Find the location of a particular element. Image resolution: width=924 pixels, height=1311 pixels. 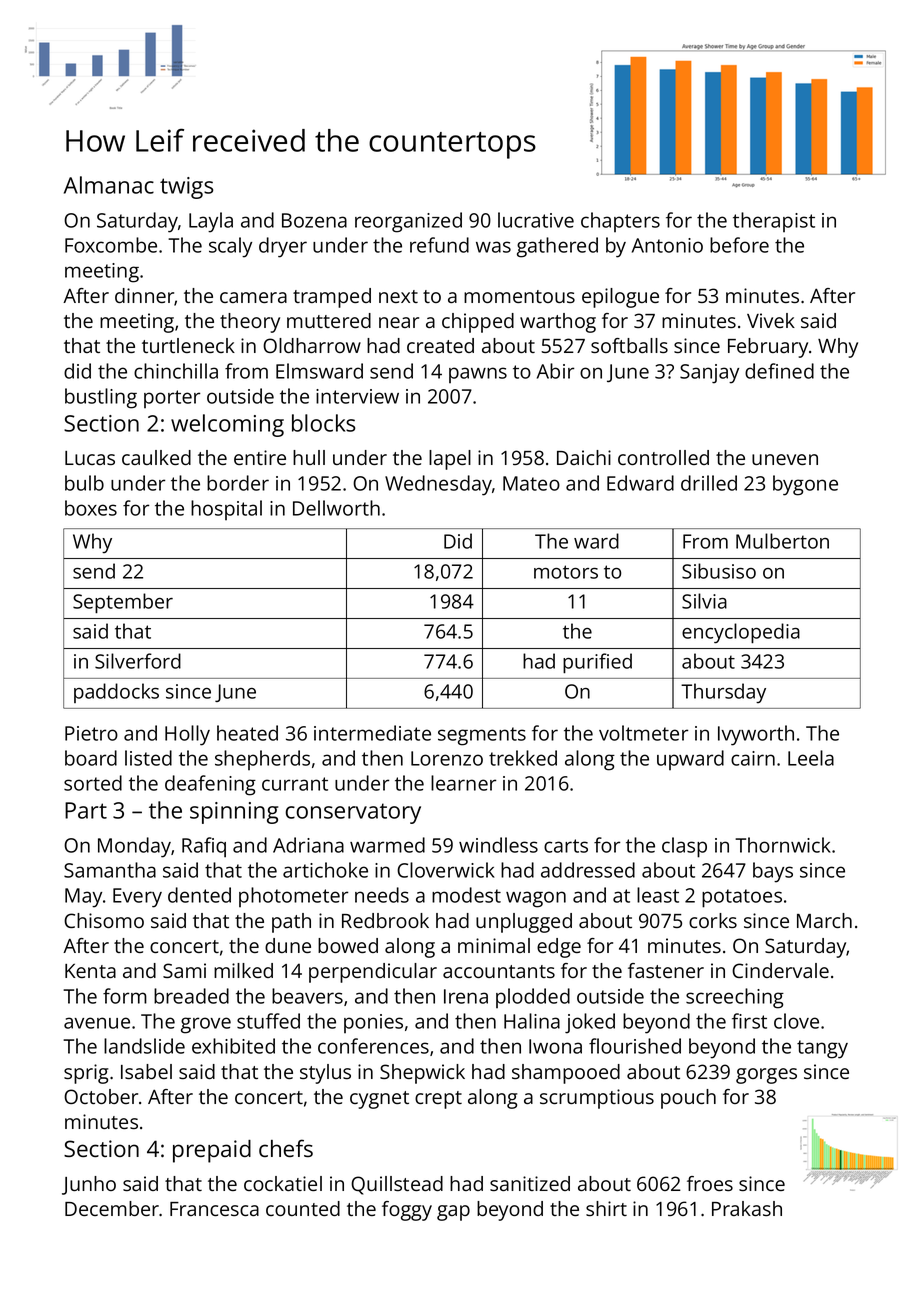

joked is located at coordinates (590, 1023).
